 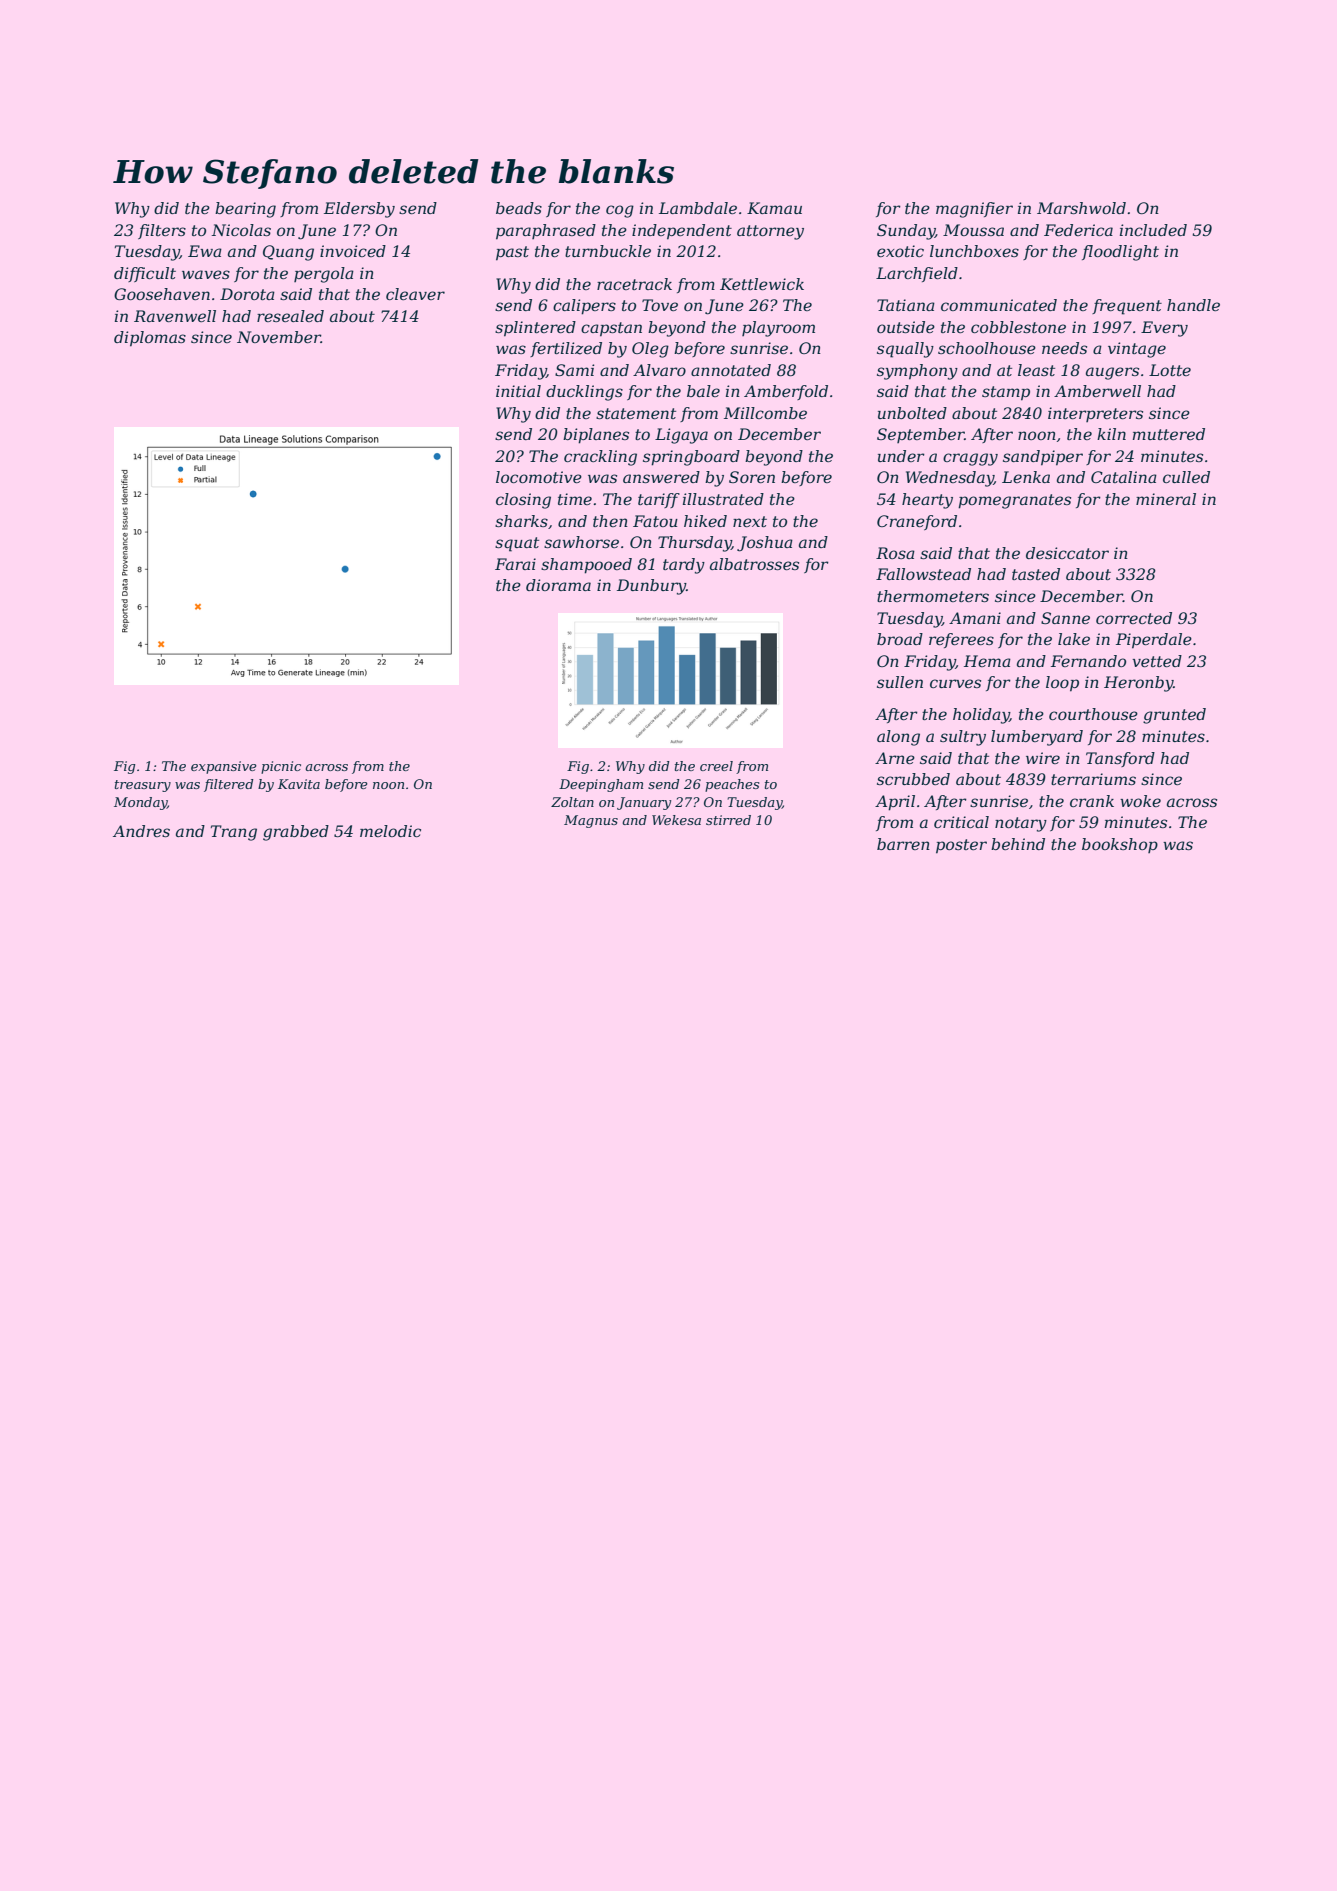 I want to click on communicated, so click(x=999, y=305).
